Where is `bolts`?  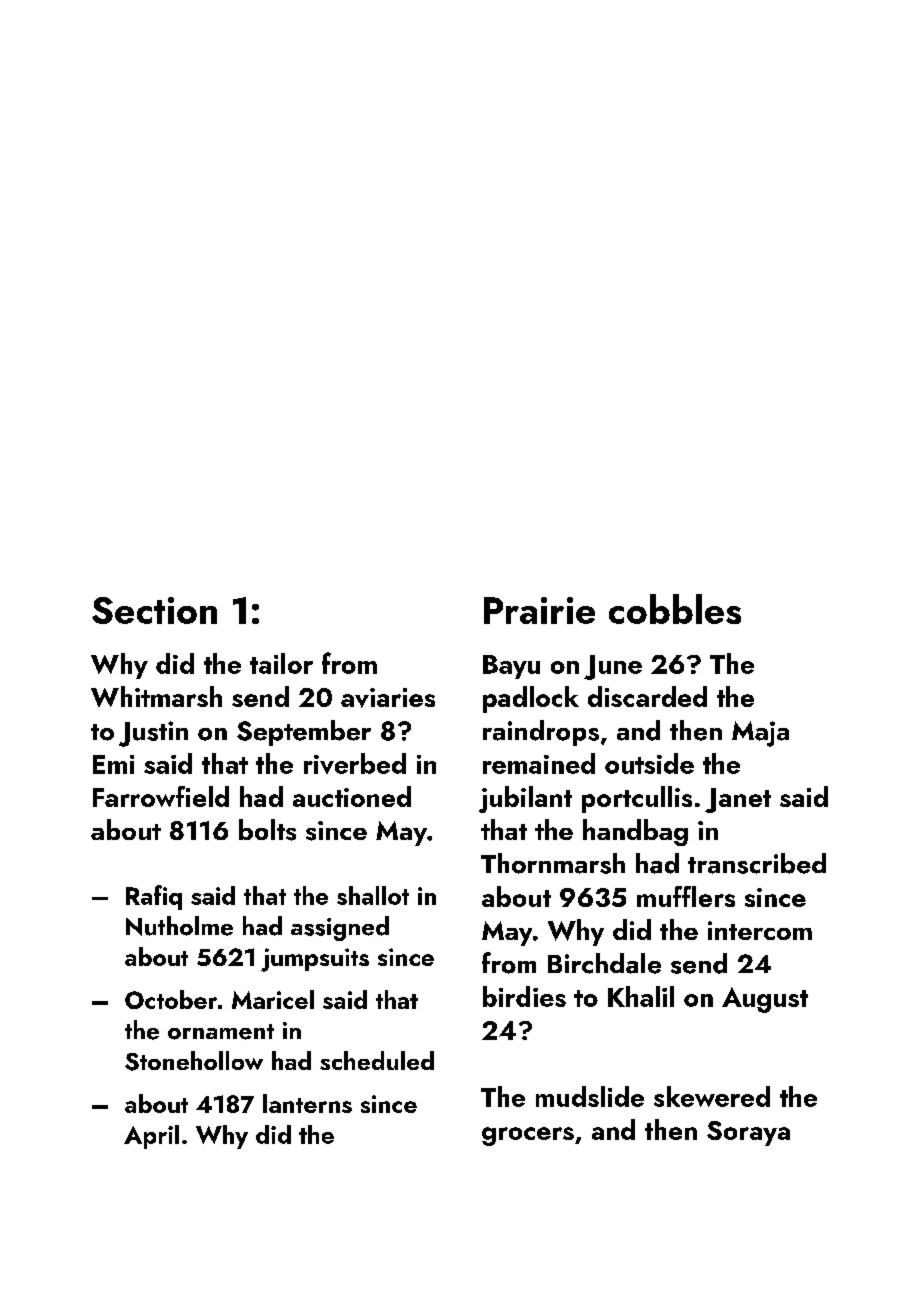
bolts is located at coordinates (267, 830).
